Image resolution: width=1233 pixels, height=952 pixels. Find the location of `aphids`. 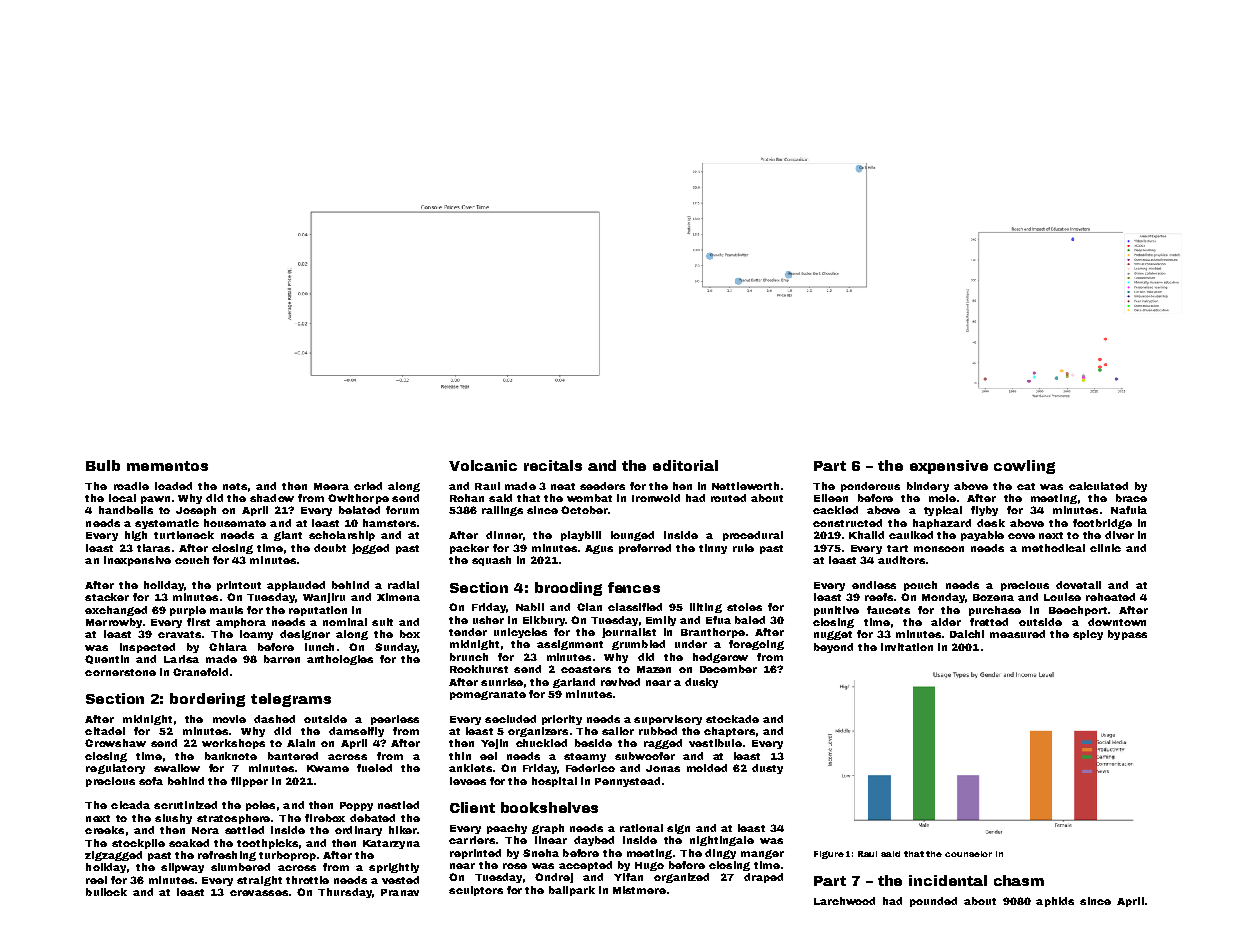

aphids is located at coordinates (1055, 902).
